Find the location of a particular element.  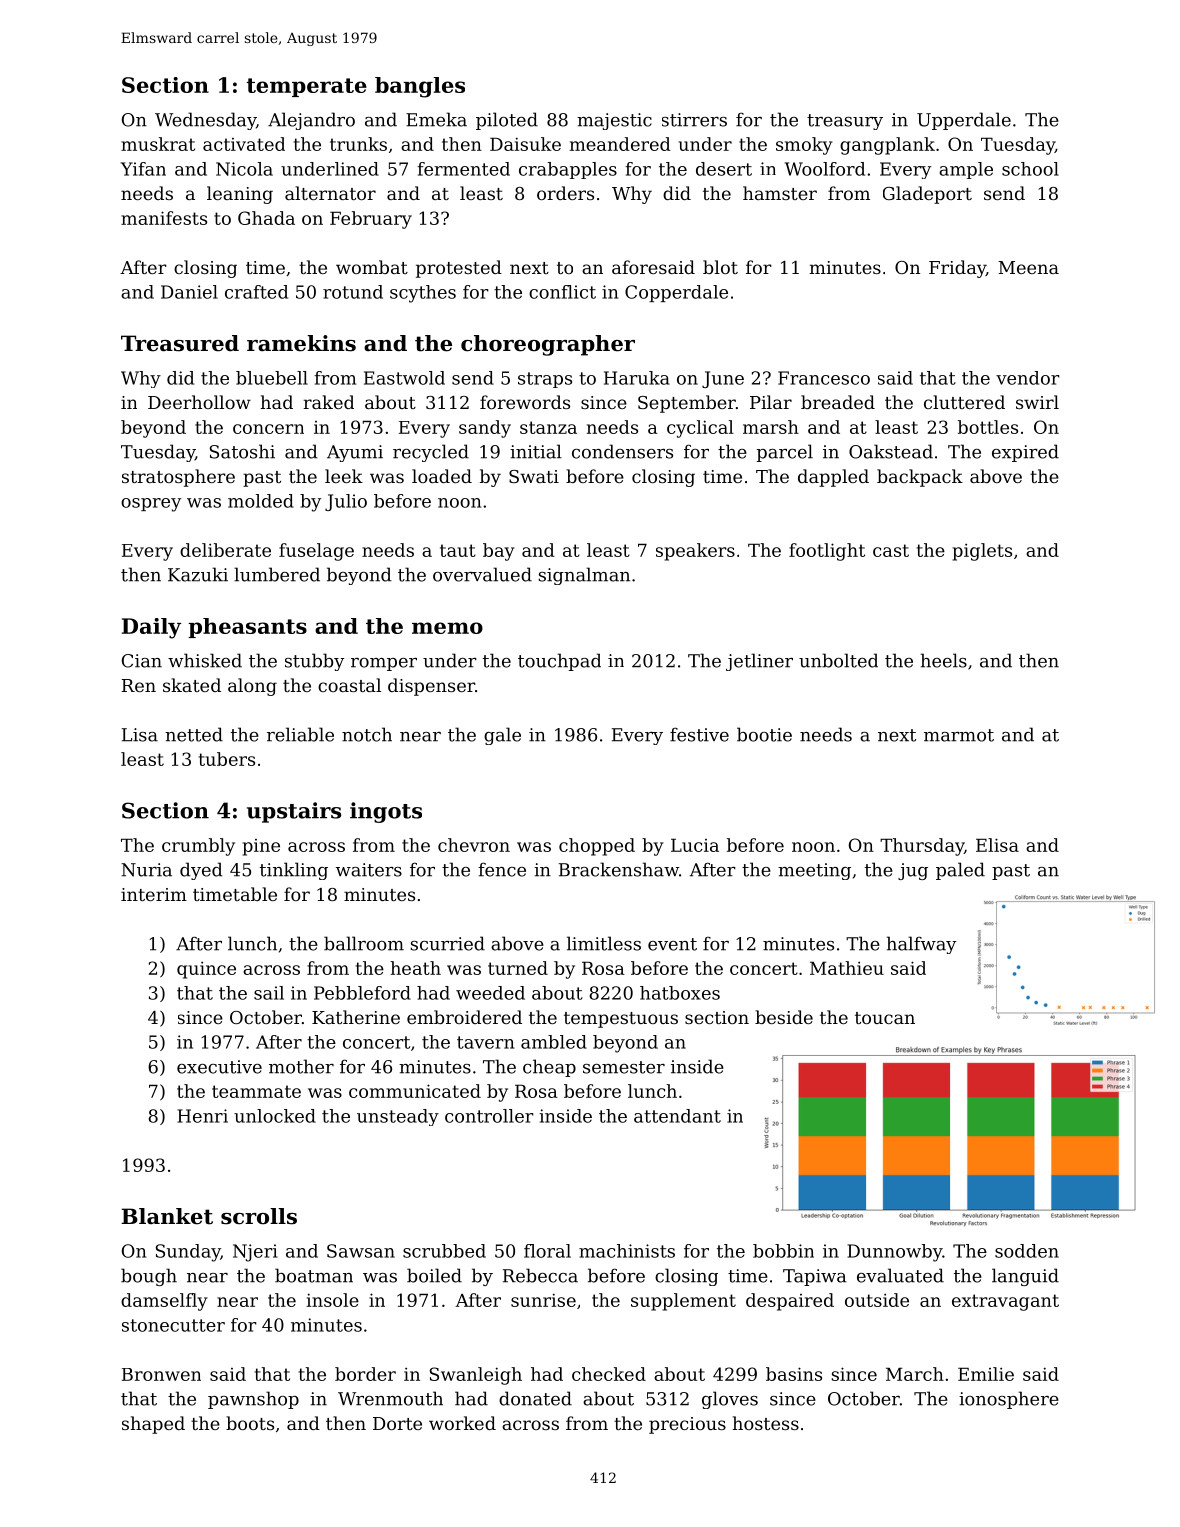

trunks is located at coordinates (358, 144).
